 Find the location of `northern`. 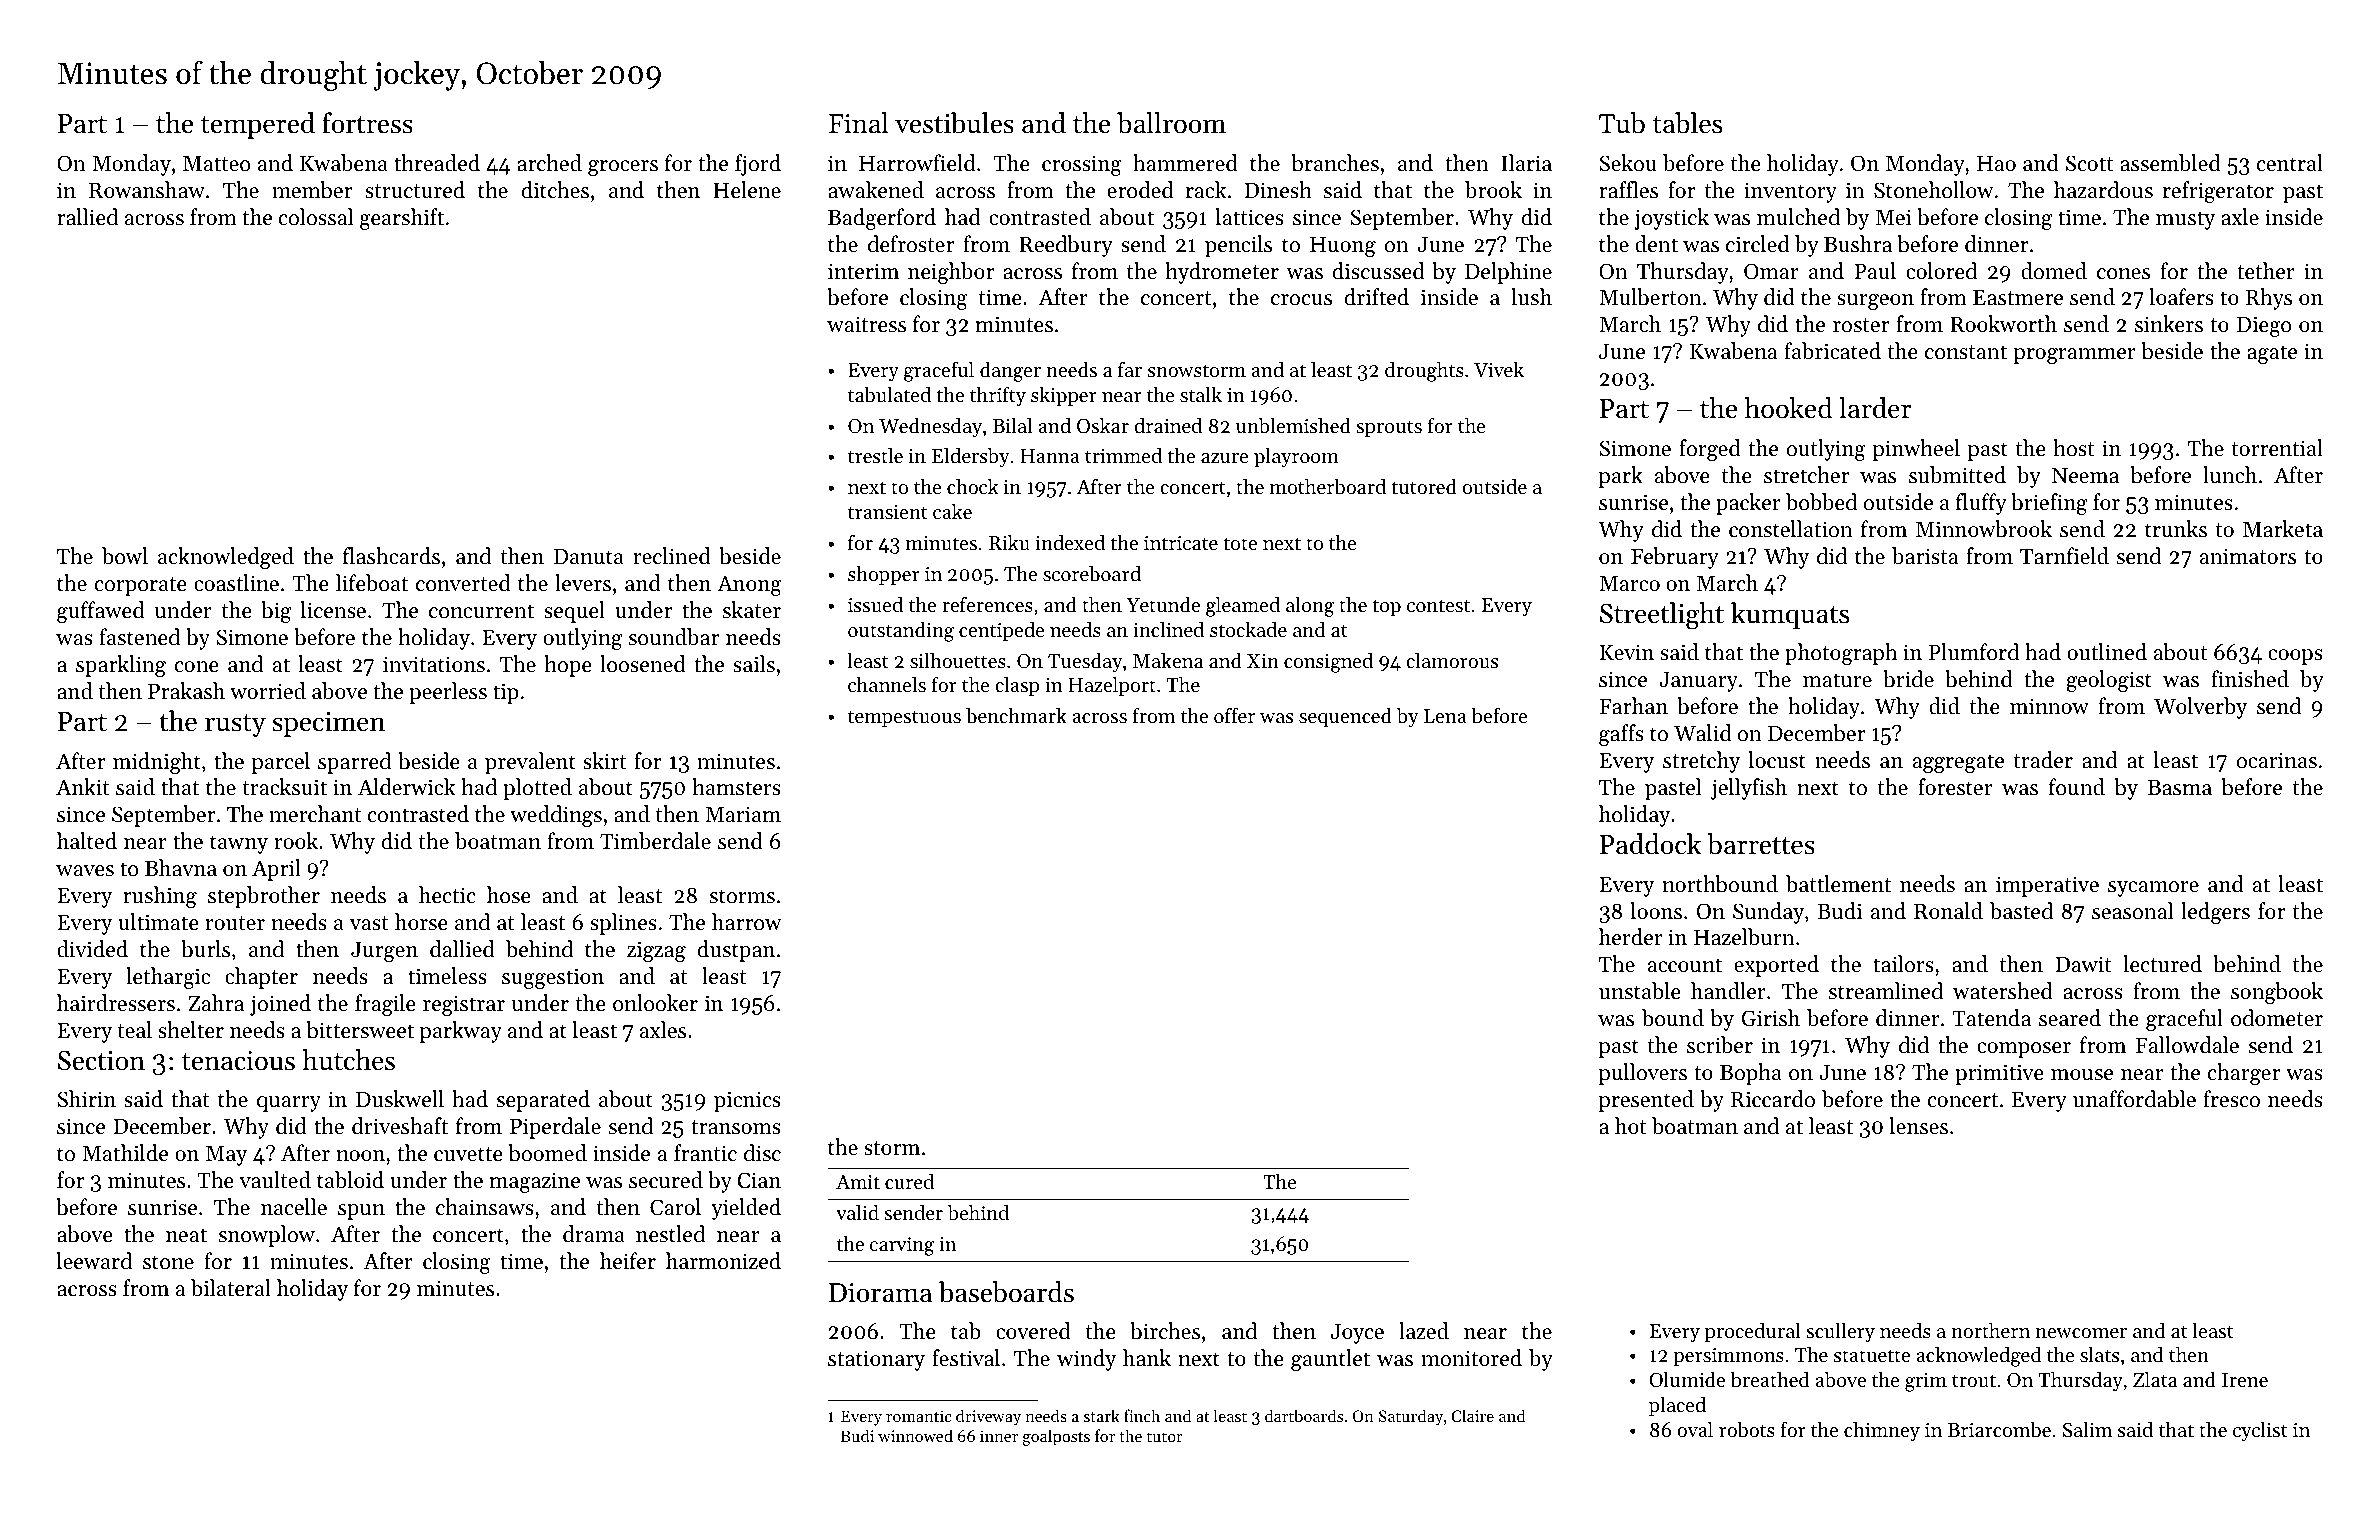

northern is located at coordinates (1990, 1330).
